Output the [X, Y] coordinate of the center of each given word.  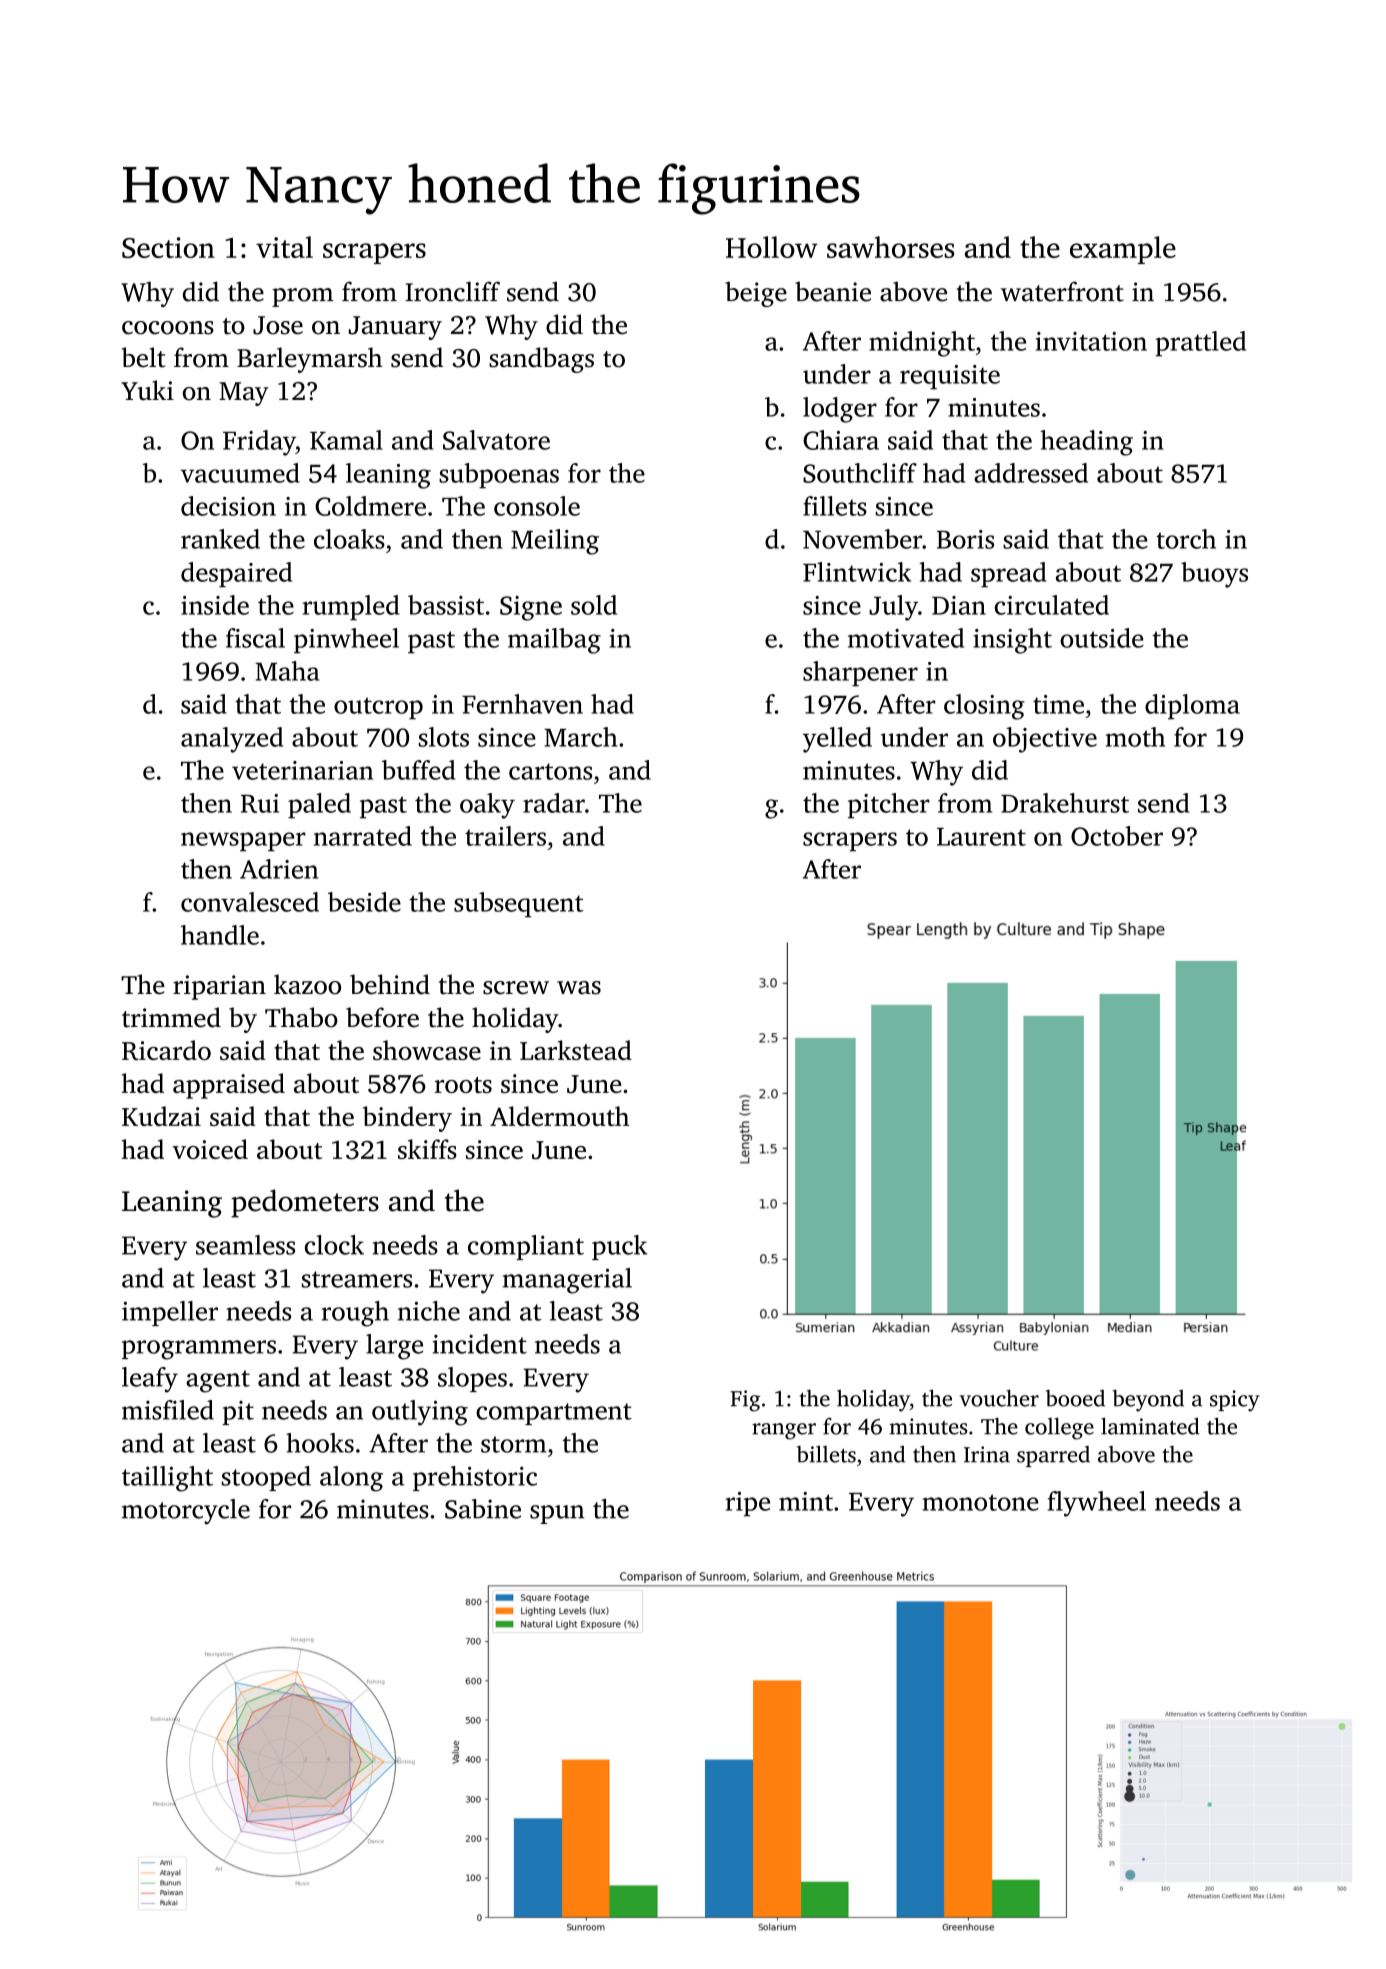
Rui [260, 803]
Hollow [772, 247]
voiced [210, 1149]
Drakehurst [1065, 803]
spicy [1235, 1401]
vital [284, 247]
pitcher [889, 806]
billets [826, 1454]
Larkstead [576, 1050]
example [1123, 250]
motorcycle [186, 1512]
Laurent [981, 837]
